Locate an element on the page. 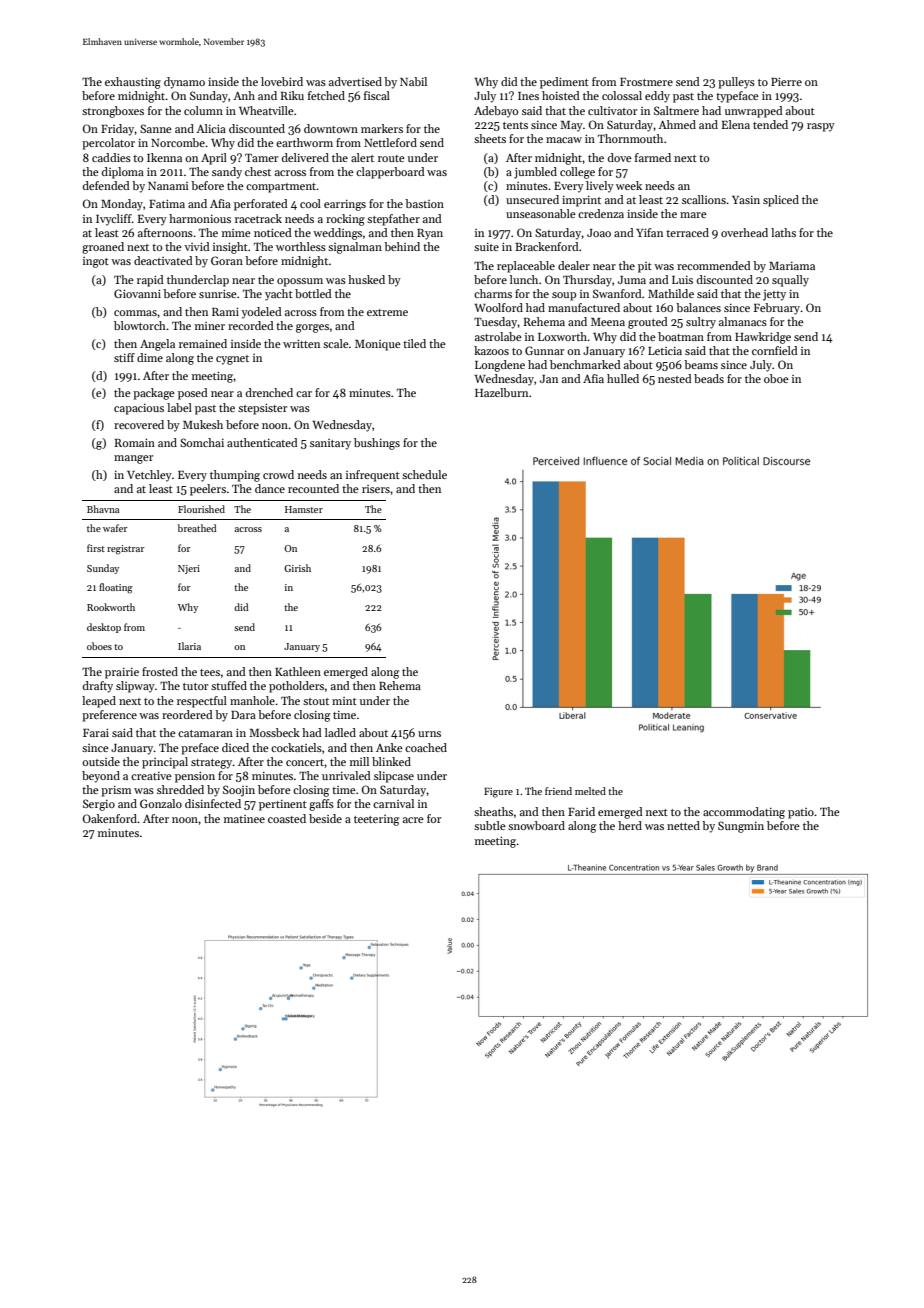 This document has height=1308, width=924. squally is located at coordinates (790, 281).
